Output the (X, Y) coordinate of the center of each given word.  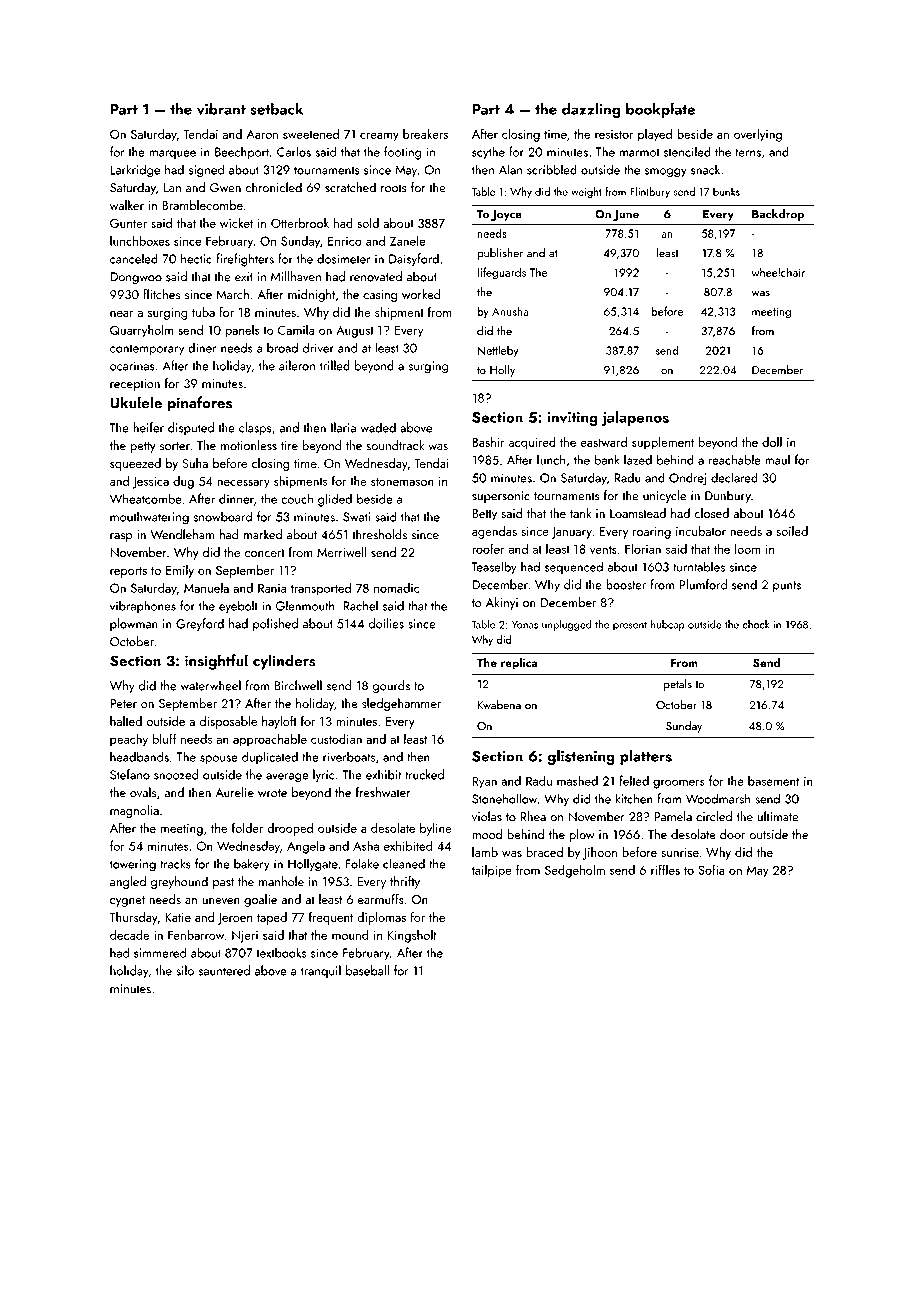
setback (276, 109)
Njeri (245, 936)
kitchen (634, 798)
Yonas (525, 624)
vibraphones (143, 606)
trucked (424, 774)
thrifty (405, 882)
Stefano (130, 774)
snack (705, 169)
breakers (425, 134)
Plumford (703, 584)
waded (378, 427)
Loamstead (638, 513)
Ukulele (136, 402)
